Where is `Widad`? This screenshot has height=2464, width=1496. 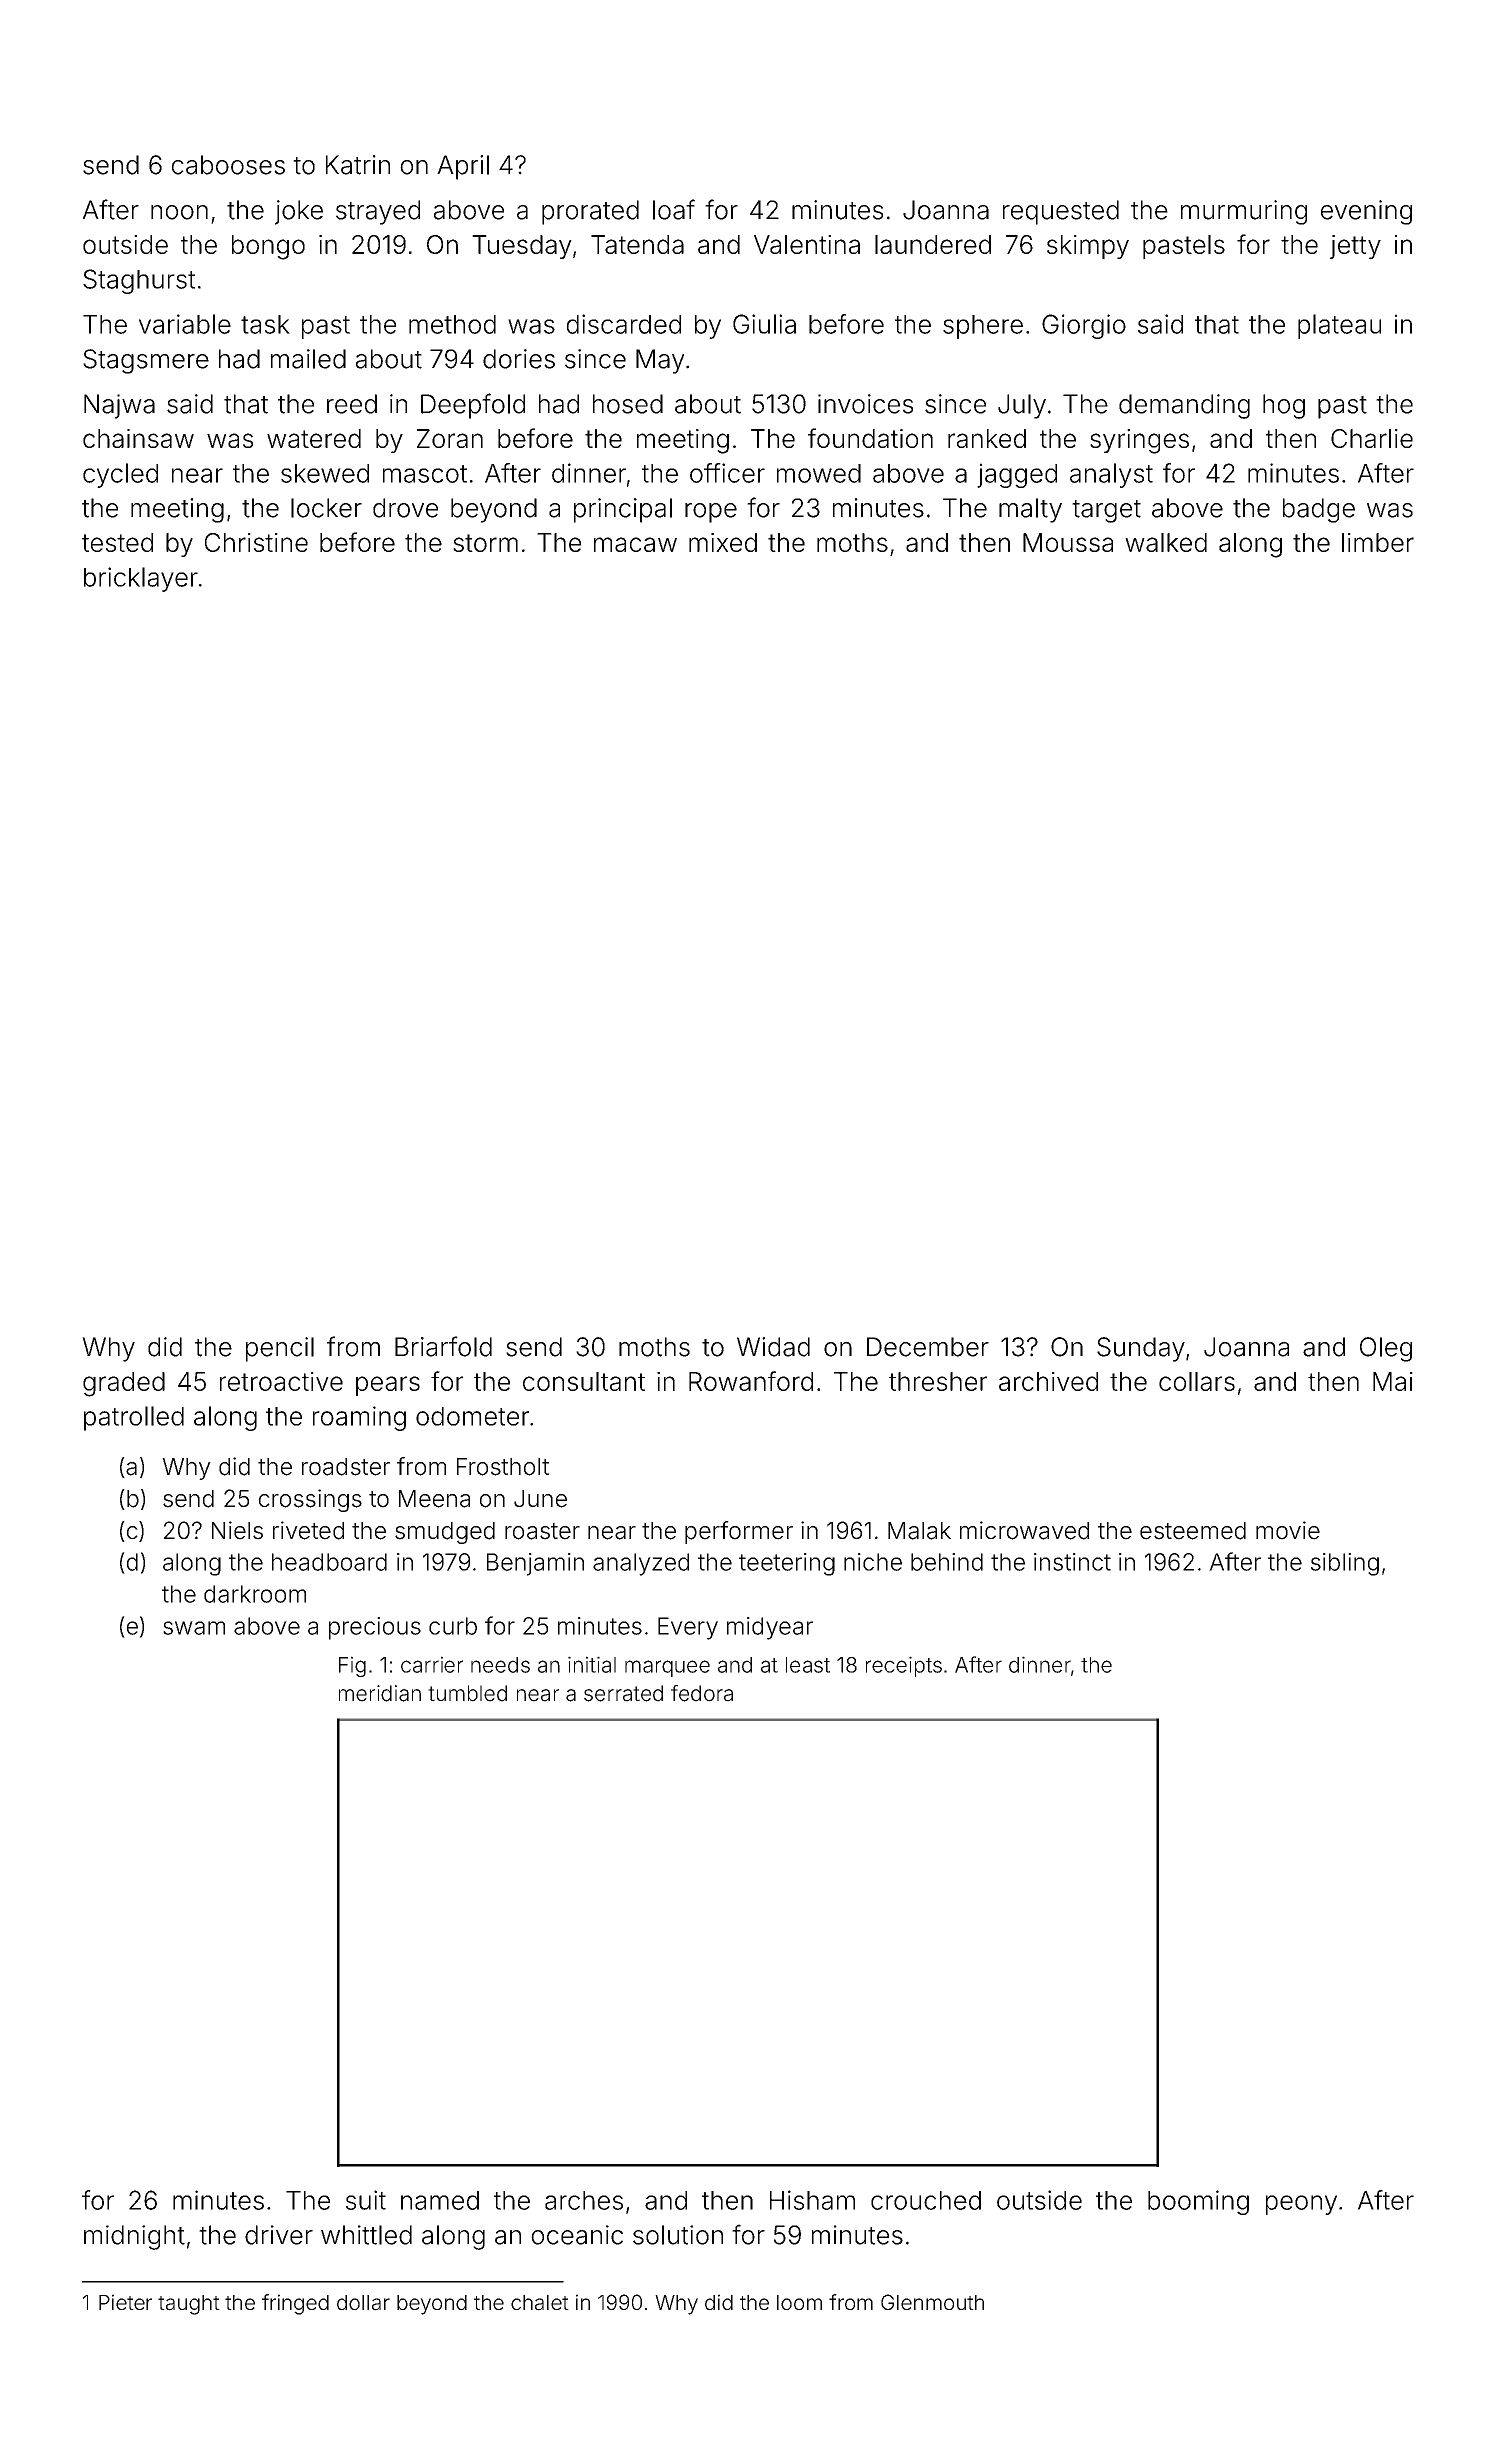 Widad is located at coordinates (773, 1347).
